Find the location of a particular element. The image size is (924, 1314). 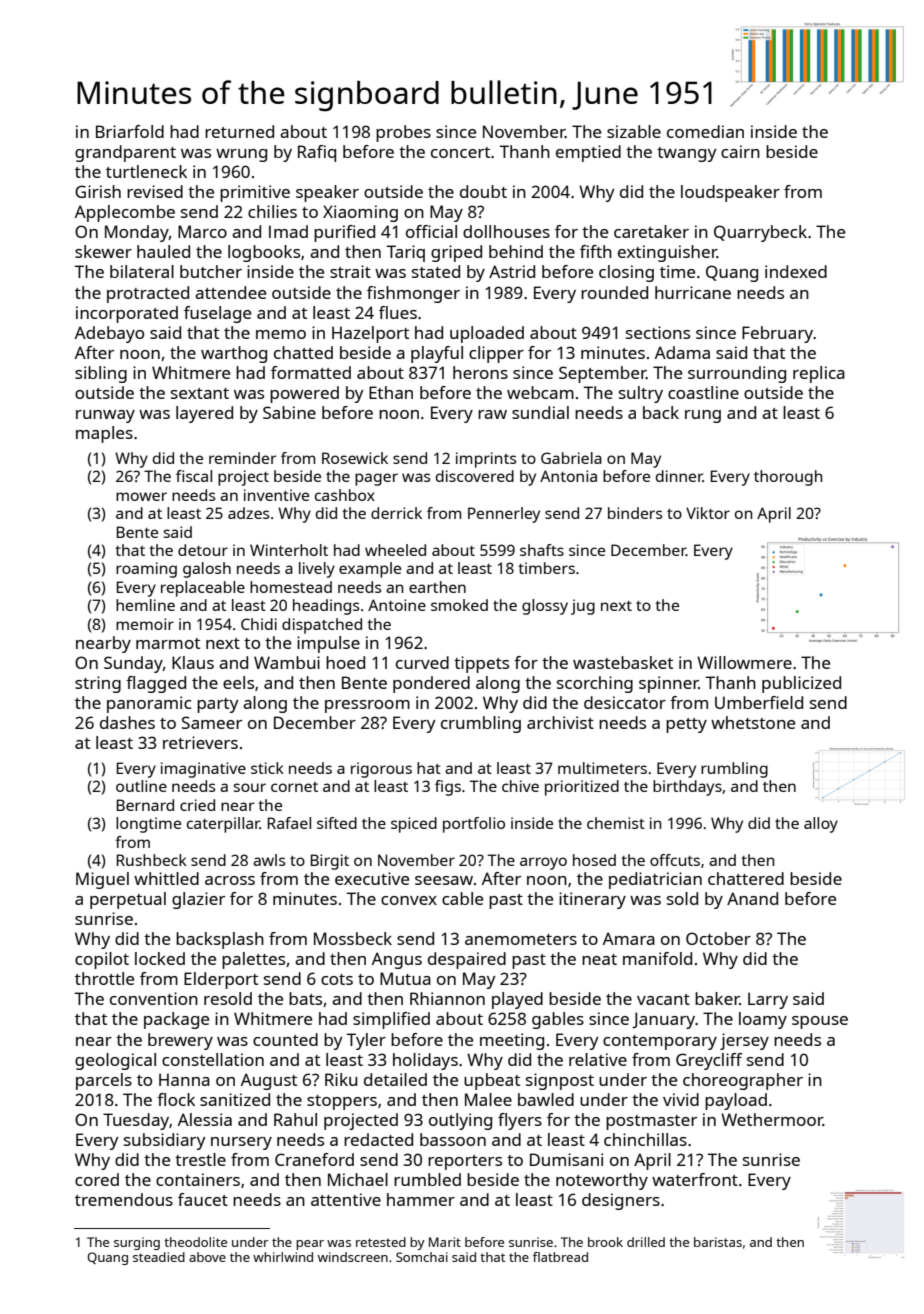

portfolio is located at coordinates (474, 825).
